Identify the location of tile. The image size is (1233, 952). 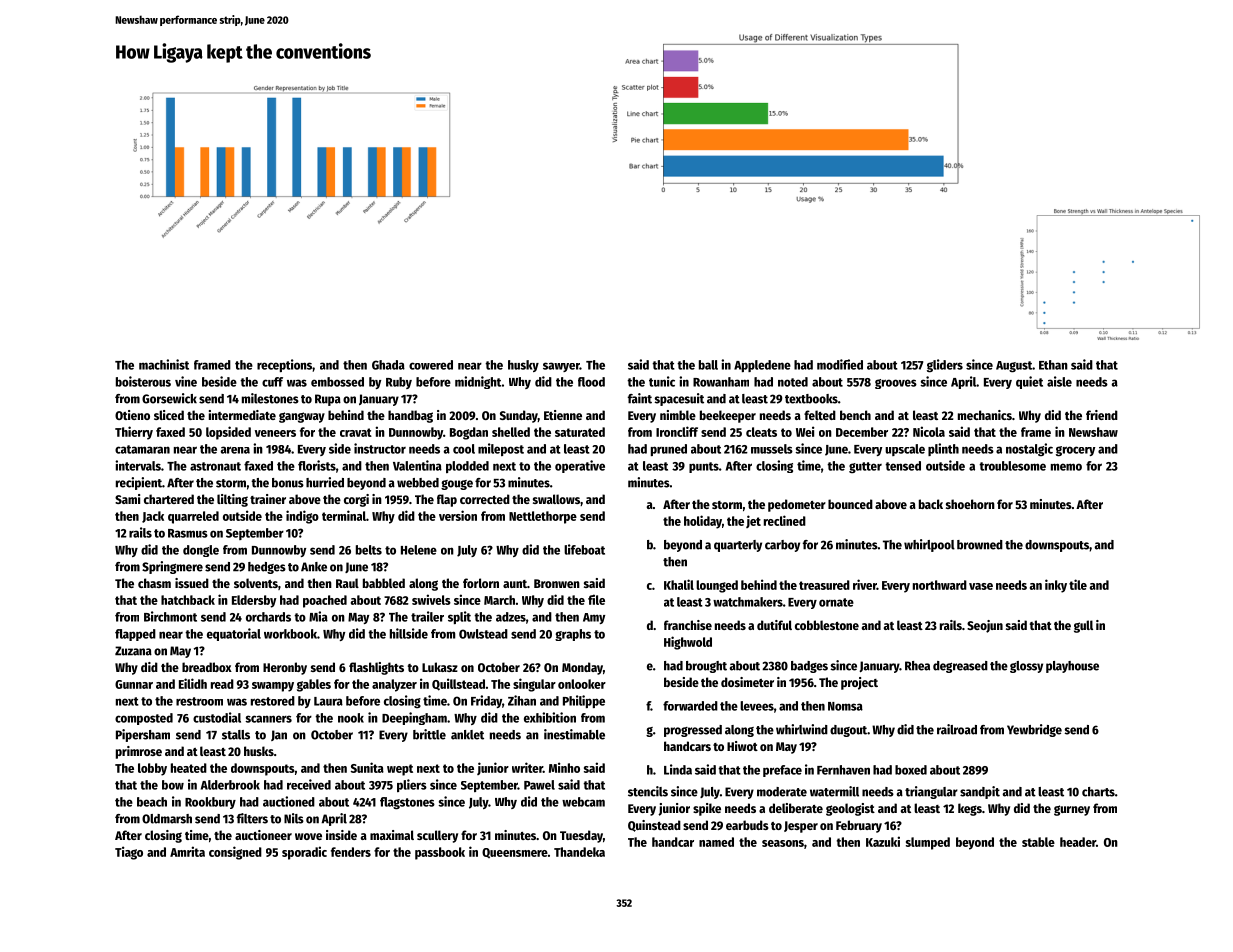
(1078, 584).
